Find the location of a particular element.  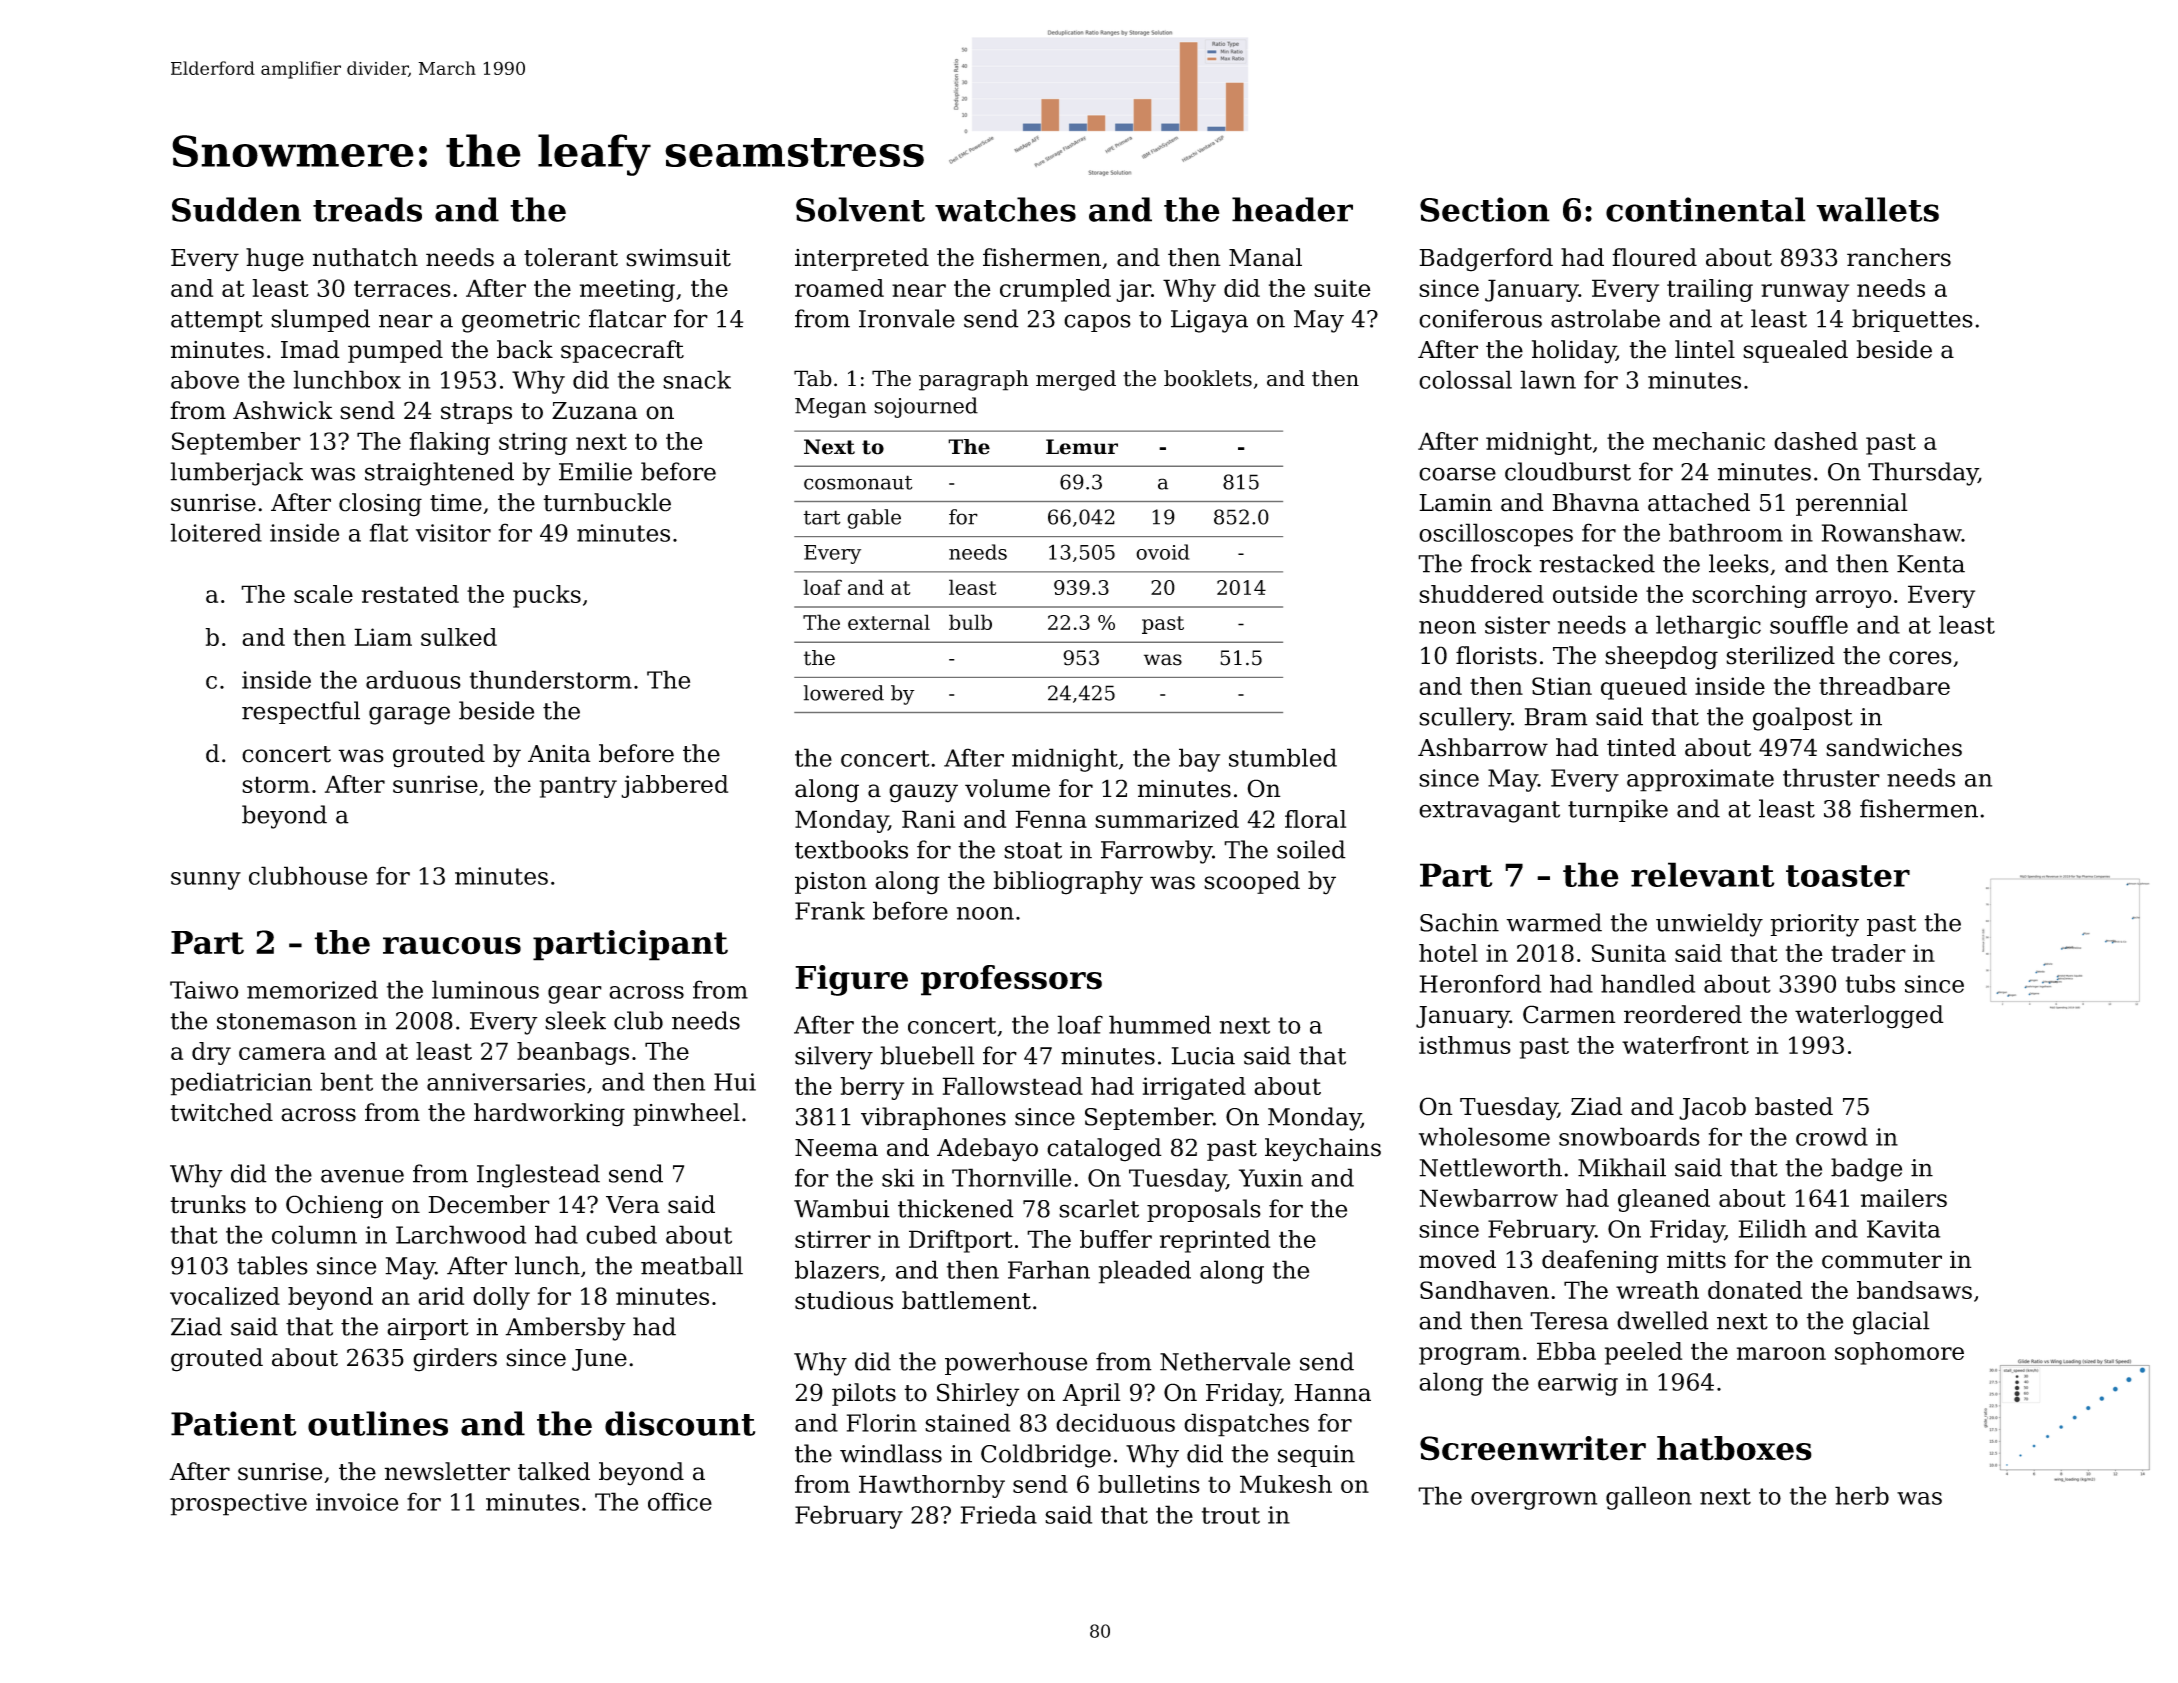

vocalized is located at coordinates (225, 1296).
